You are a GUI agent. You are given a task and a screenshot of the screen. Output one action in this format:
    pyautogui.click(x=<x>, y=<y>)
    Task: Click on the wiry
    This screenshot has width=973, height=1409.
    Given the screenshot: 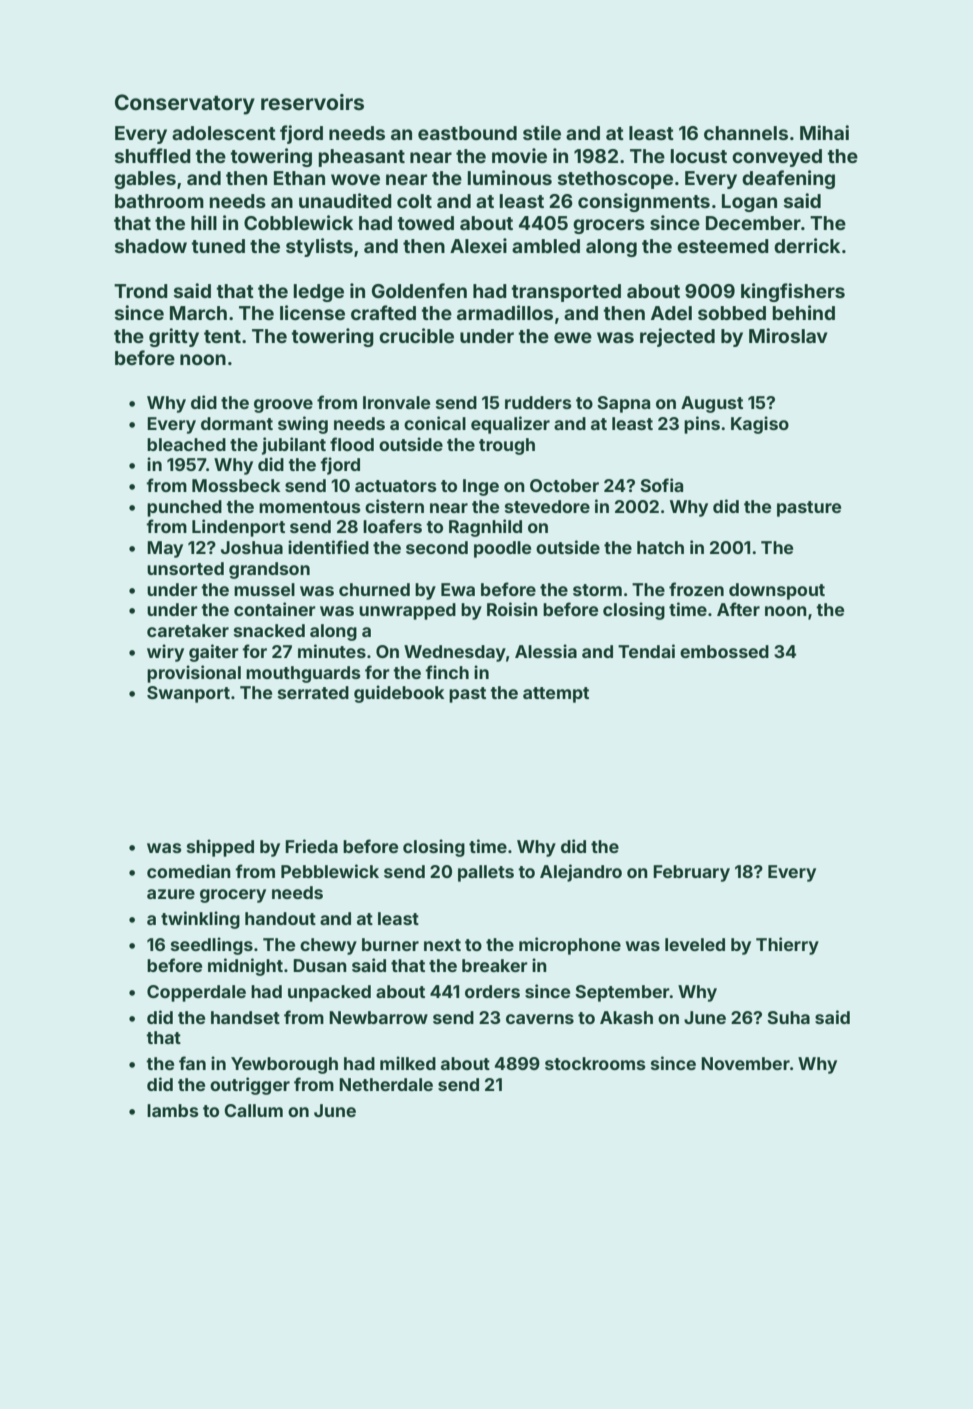 What is the action you would take?
    pyautogui.click(x=165, y=653)
